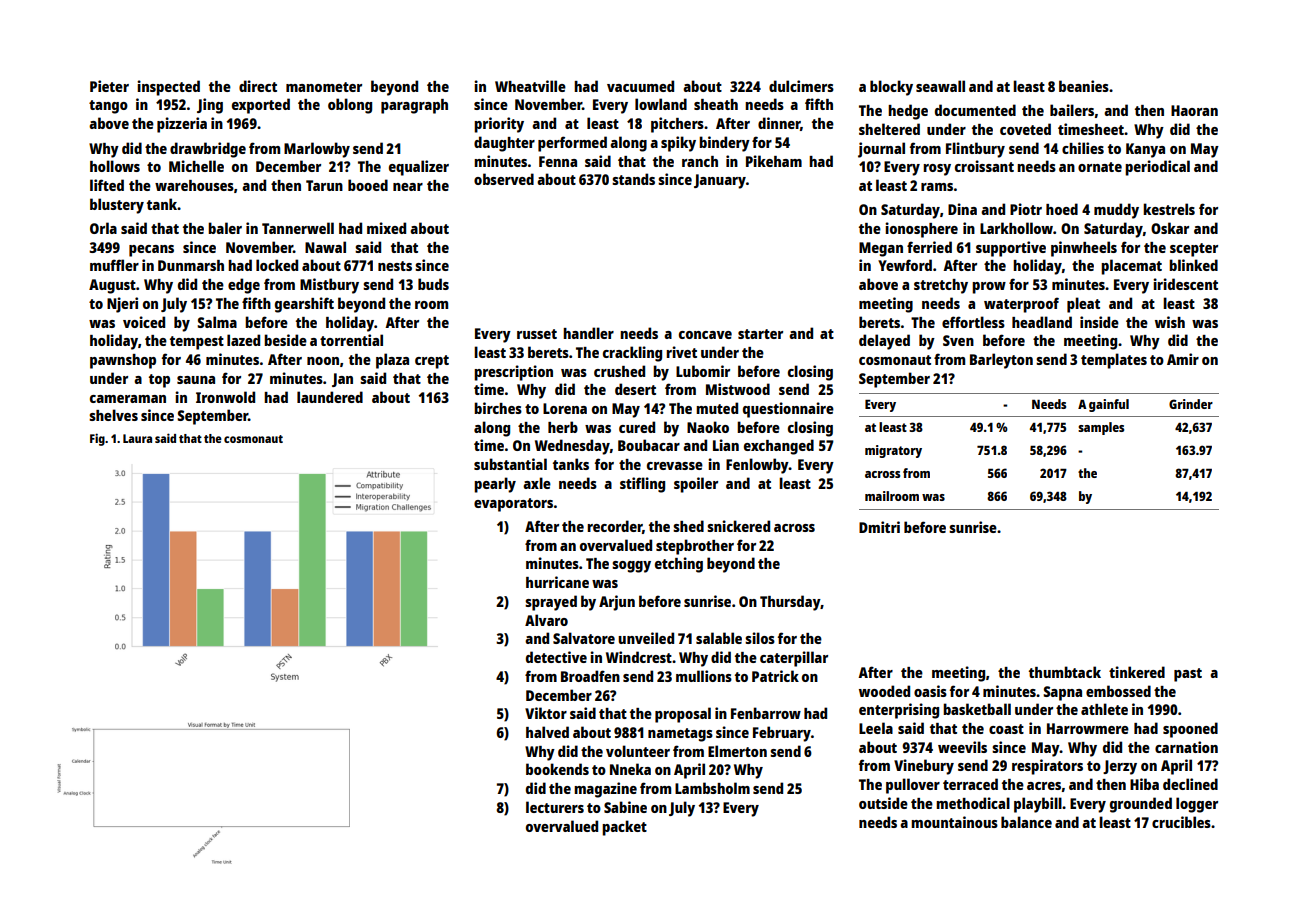  Describe the element at coordinates (624, 828) in the image. I see `packet` at that location.
